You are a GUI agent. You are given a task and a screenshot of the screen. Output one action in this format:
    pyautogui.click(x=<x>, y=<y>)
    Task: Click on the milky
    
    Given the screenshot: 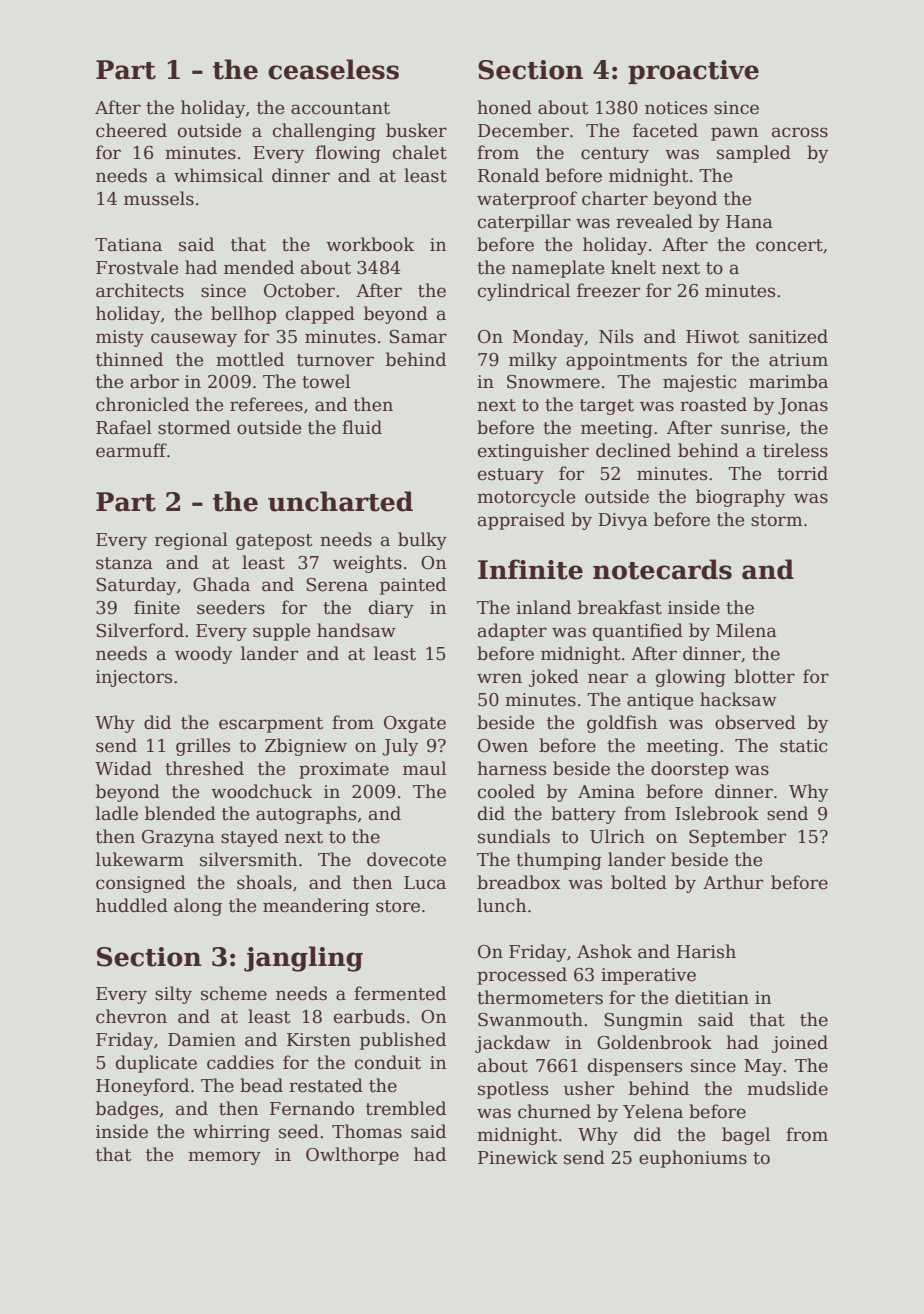 What is the action you would take?
    pyautogui.click(x=533, y=361)
